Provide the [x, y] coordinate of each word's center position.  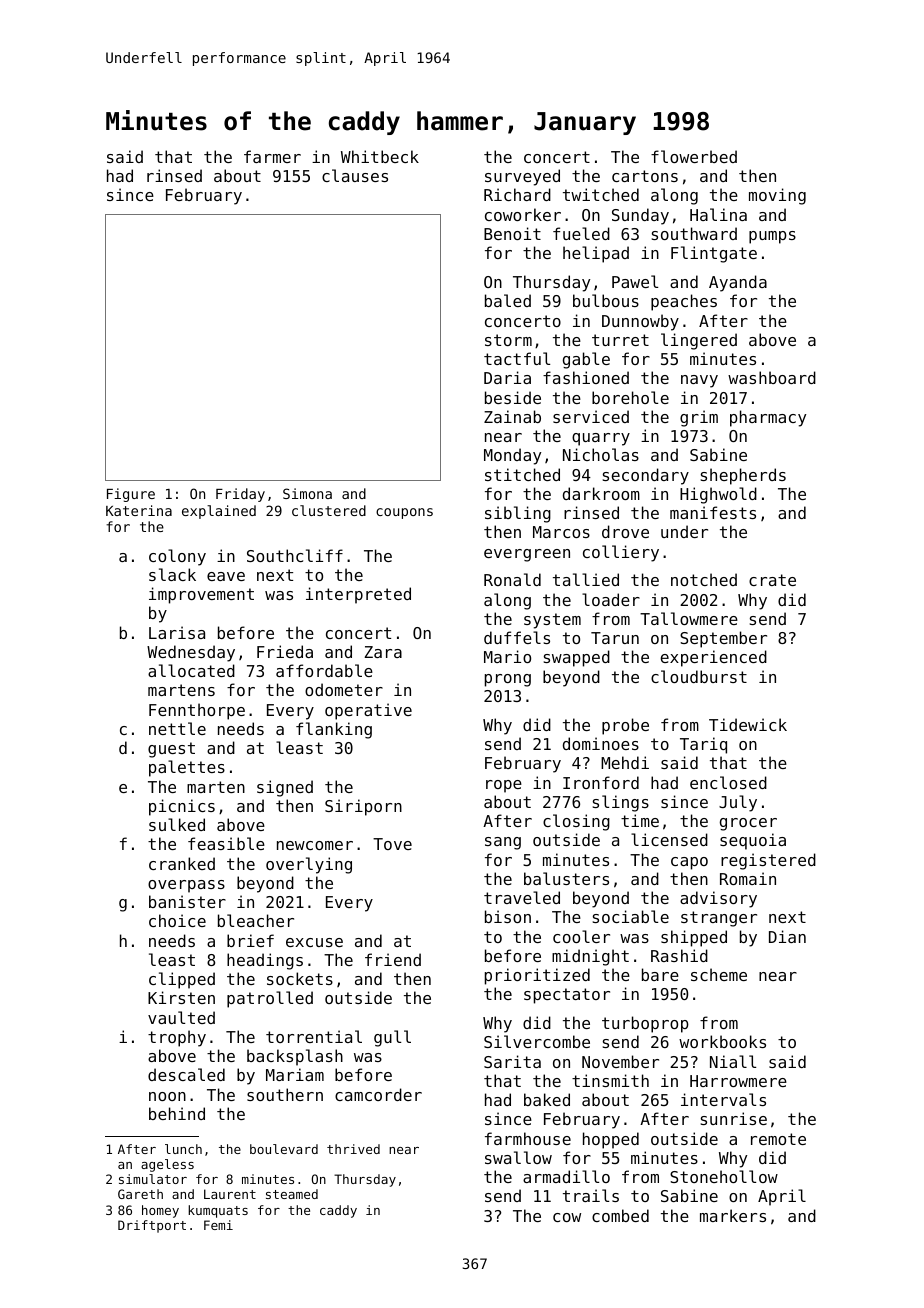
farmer [272, 156]
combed [620, 1215]
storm [508, 340]
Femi [218, 1225]
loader [611, 599]
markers [733, 1215]
